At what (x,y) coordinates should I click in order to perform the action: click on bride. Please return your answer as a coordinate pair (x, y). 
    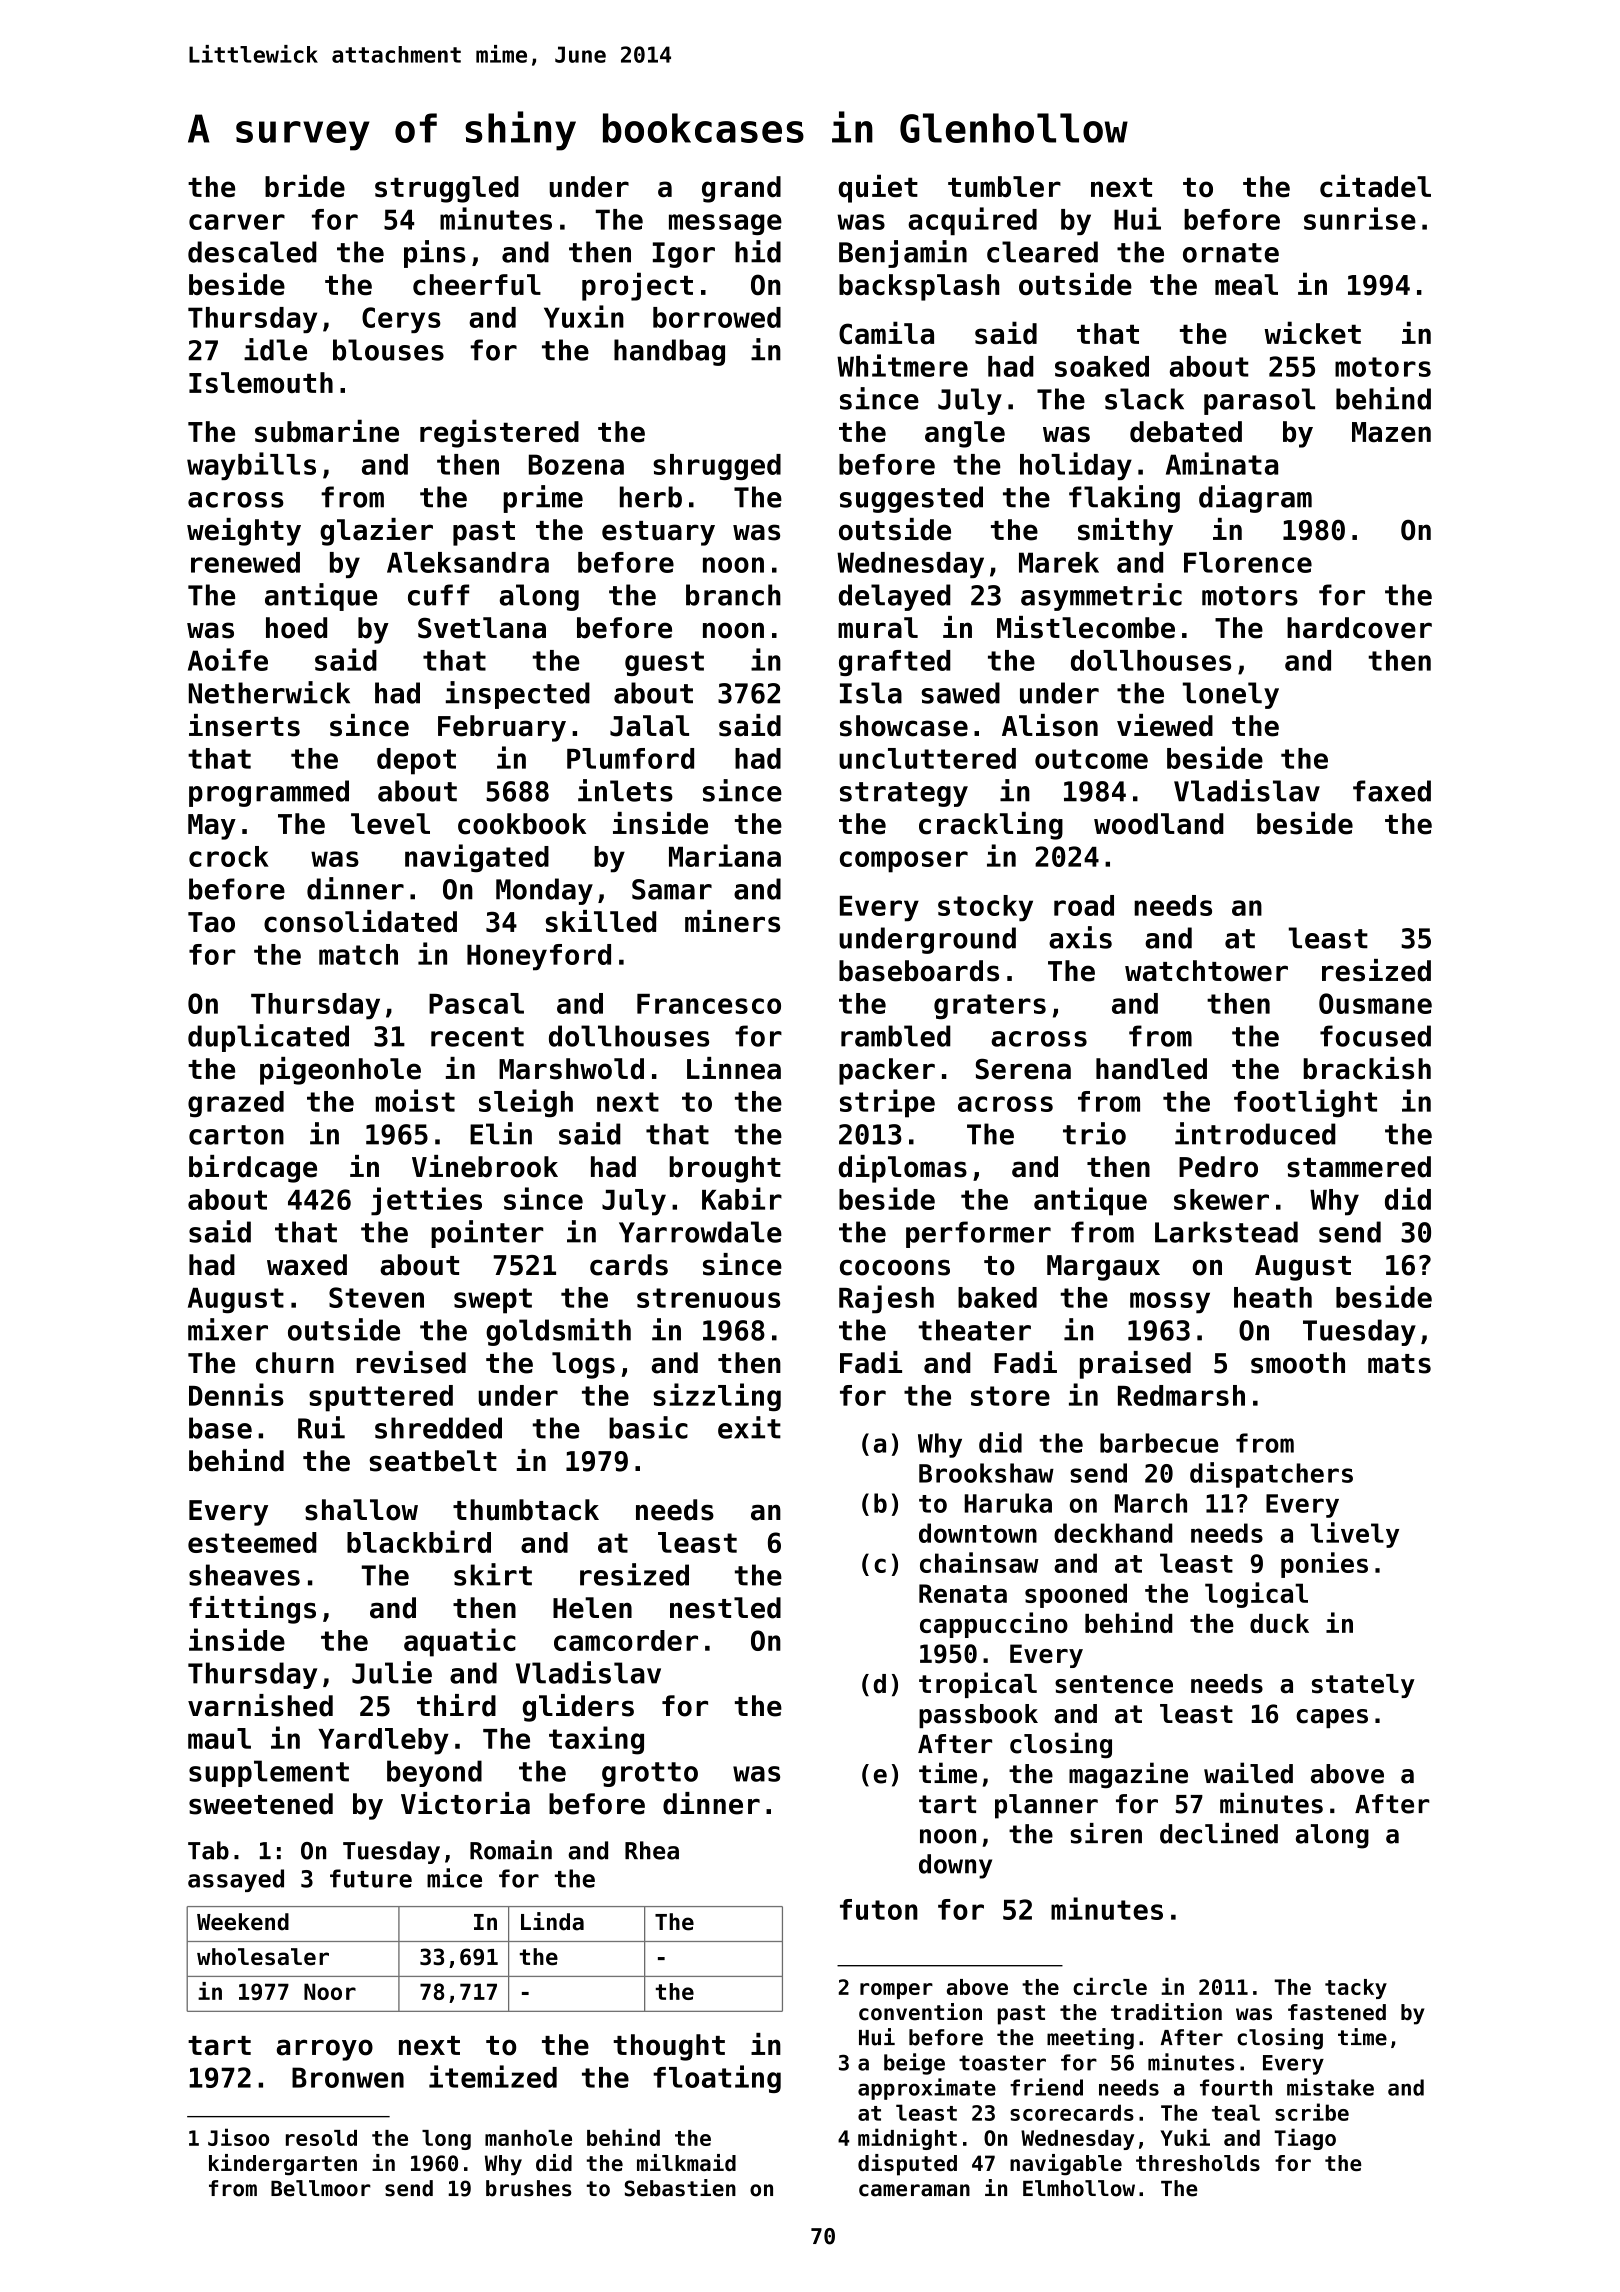
    Looking at the image, I should click on (305, 186).
